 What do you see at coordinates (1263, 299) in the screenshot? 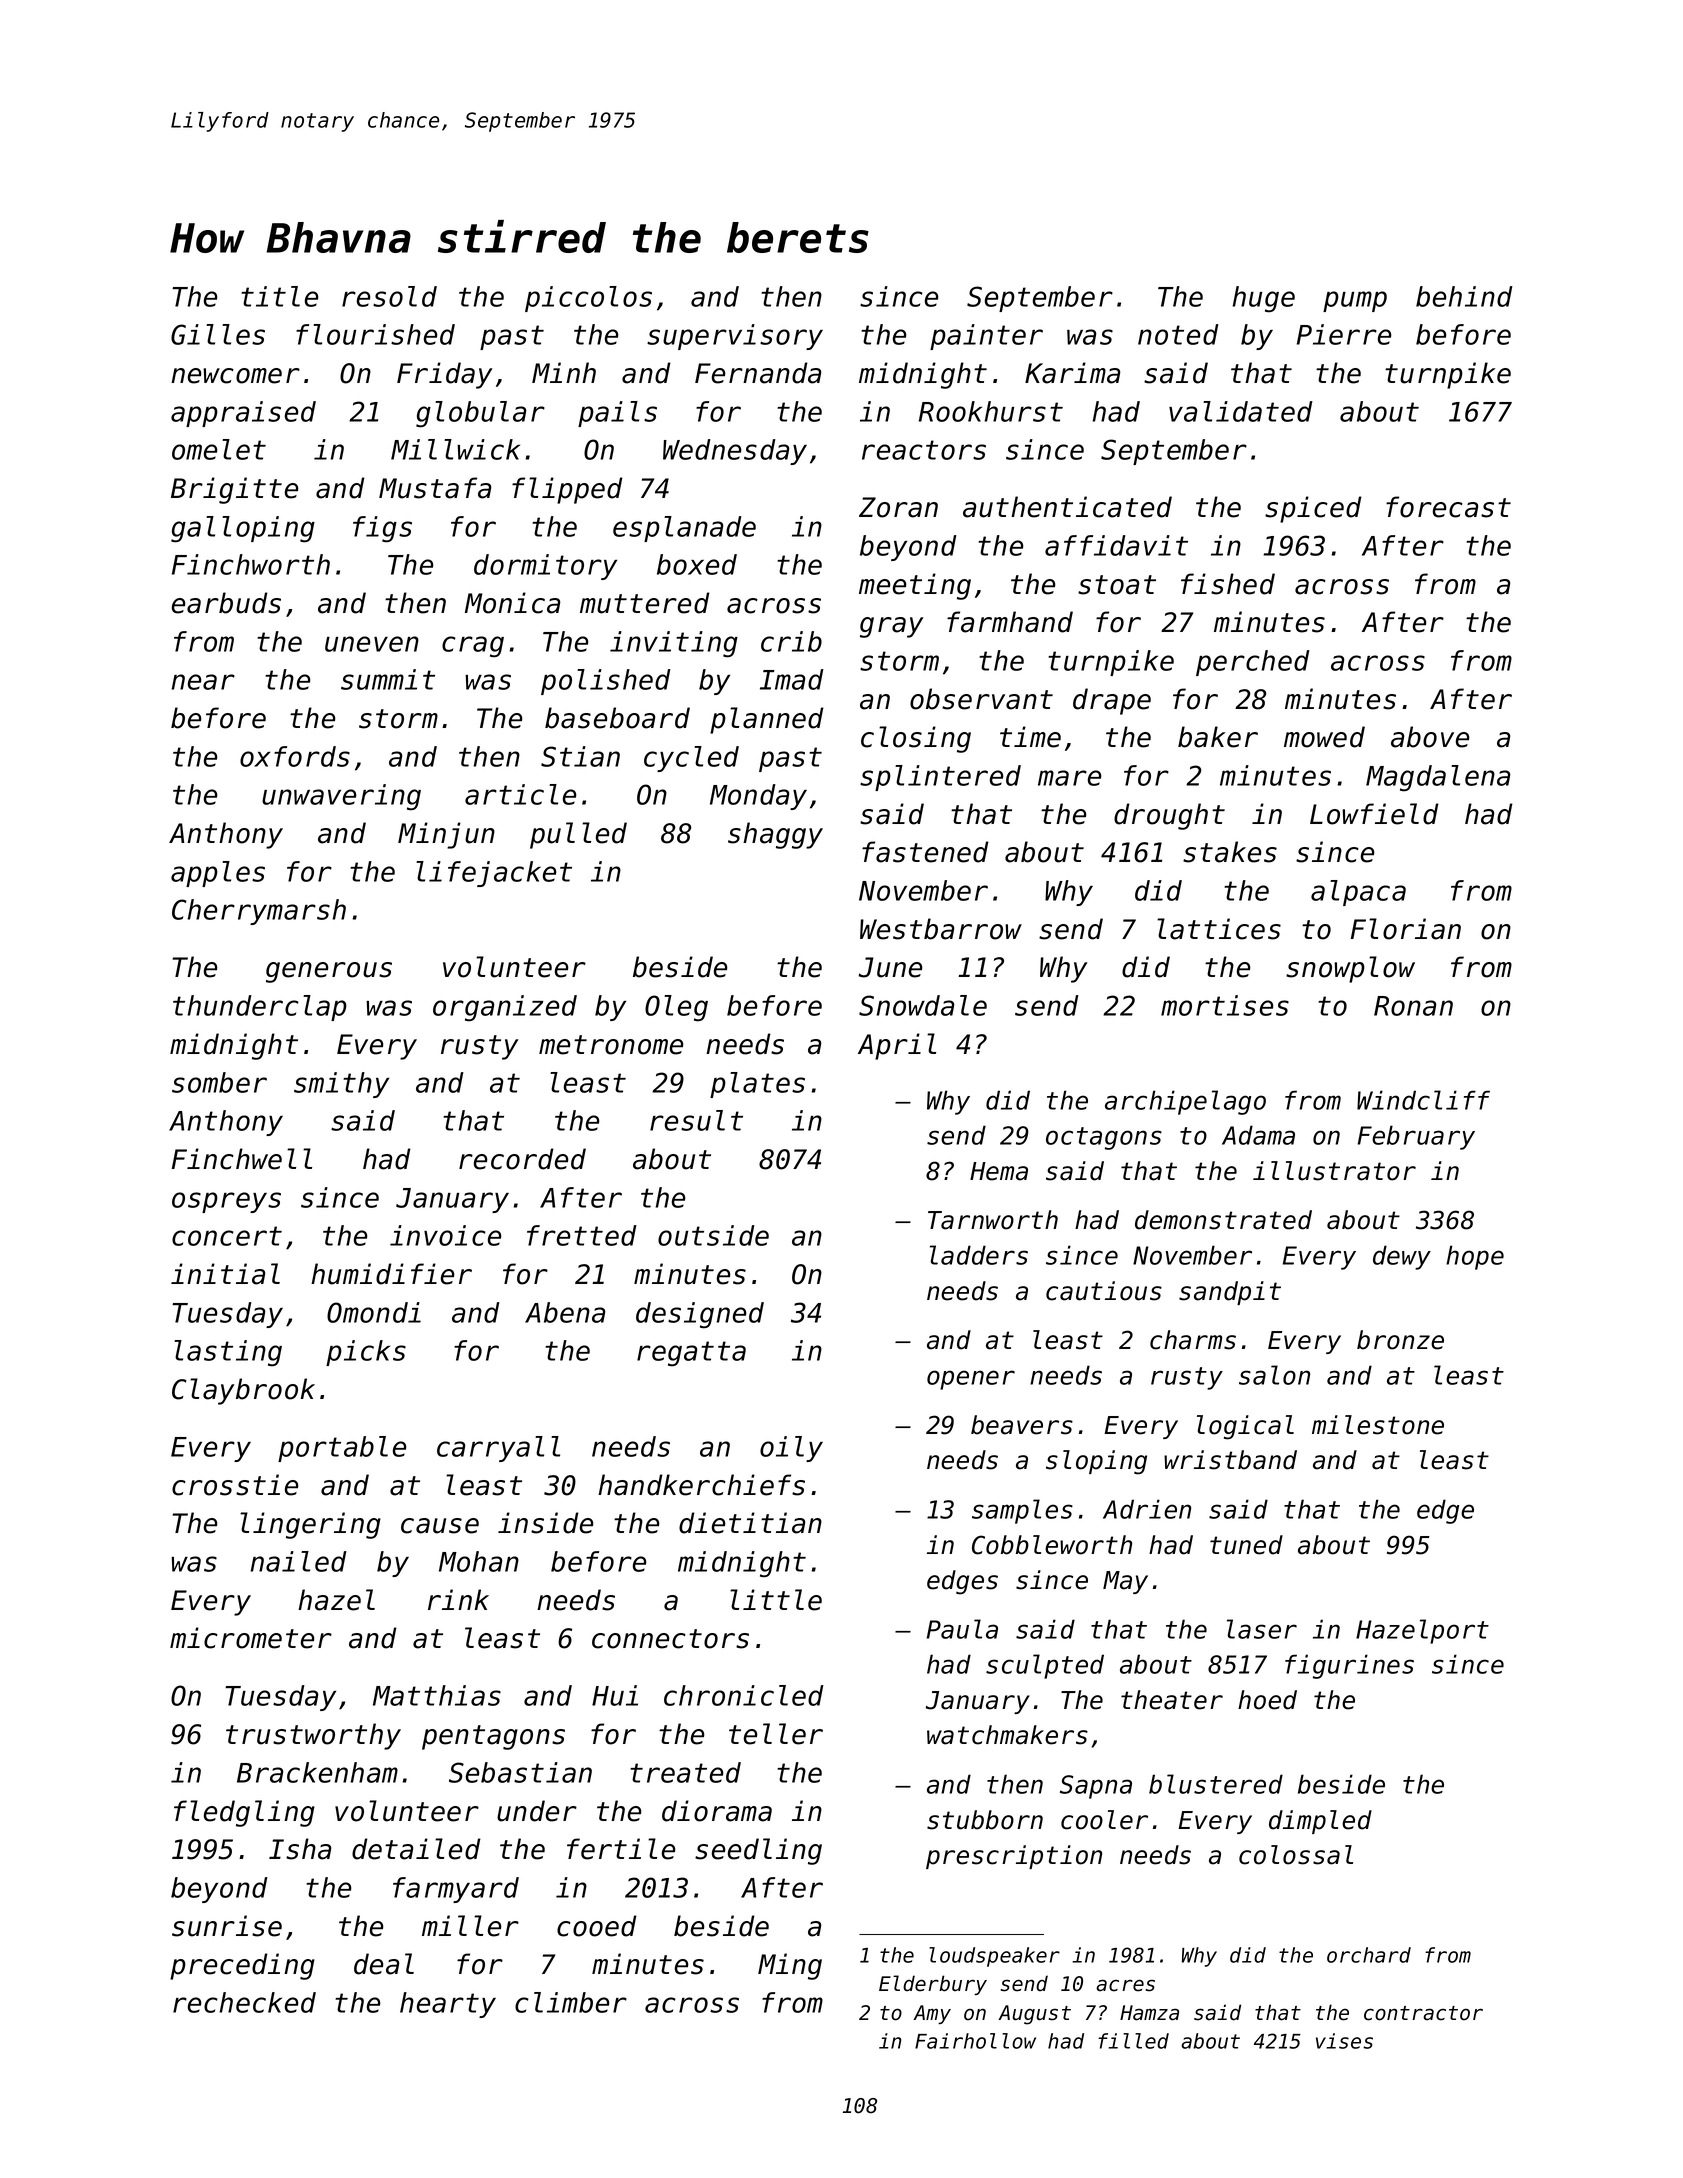
I see `huge` at bounding box center [1263, 299].
